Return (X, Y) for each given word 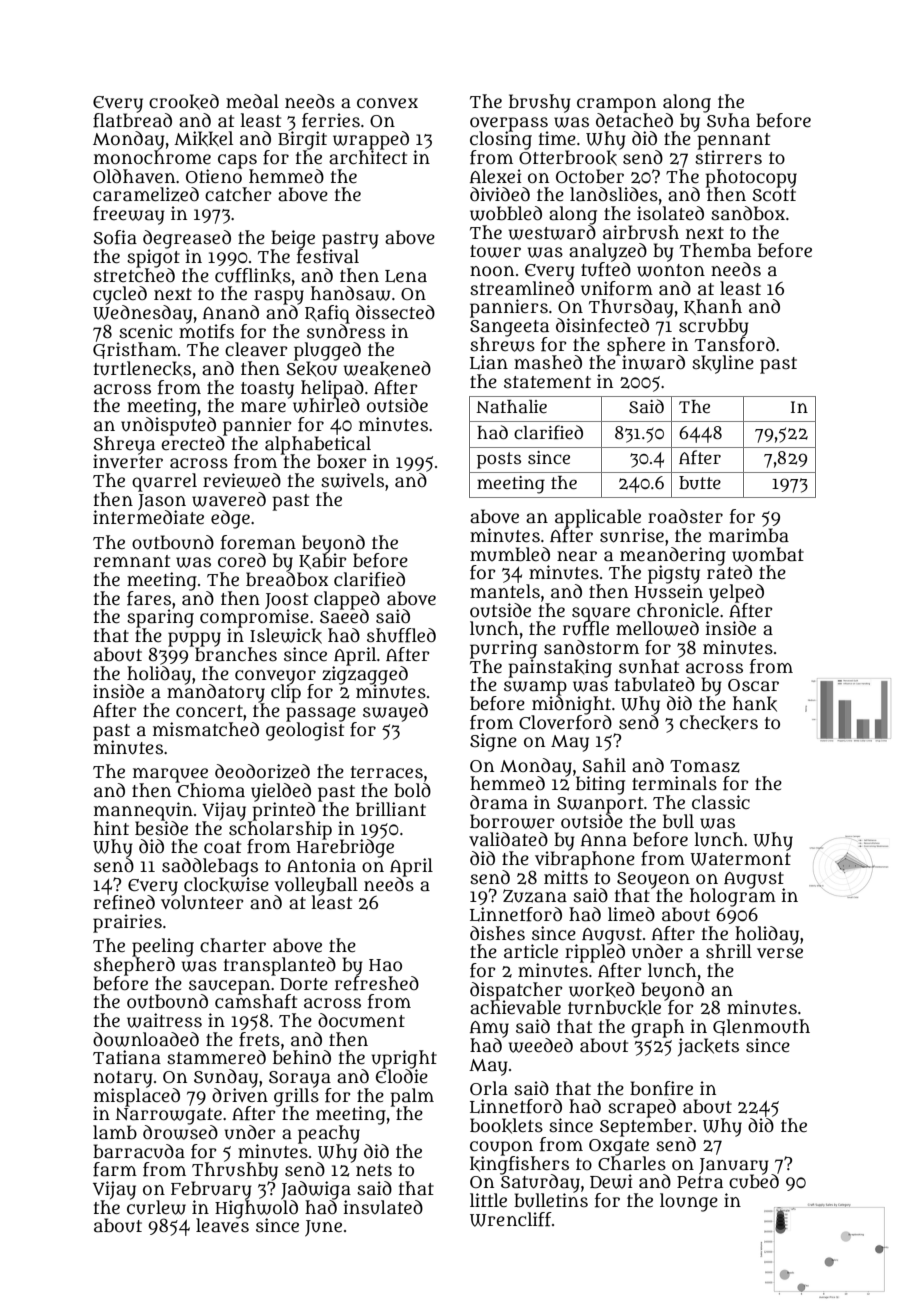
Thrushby (235, 1171)
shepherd (134, 966)
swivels (352, 480)
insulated (383, 1207)
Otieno (214, 176)
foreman (258, 542)
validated (508, 839)
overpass (509, 124)
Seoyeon (654, 880)
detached (634, 120)
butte (700, 483)
